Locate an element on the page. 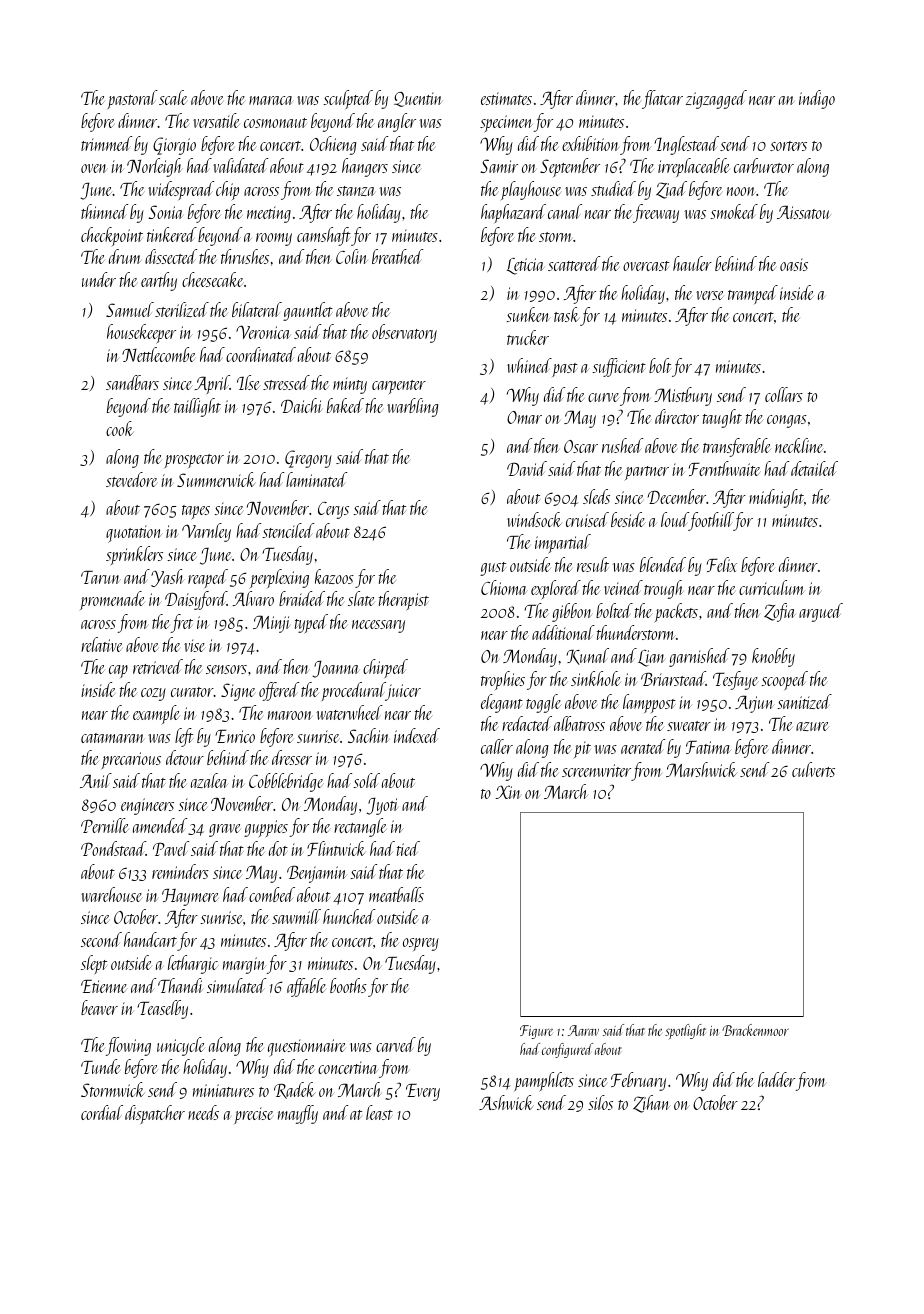  versatile is located at coordinates (216, 120).
